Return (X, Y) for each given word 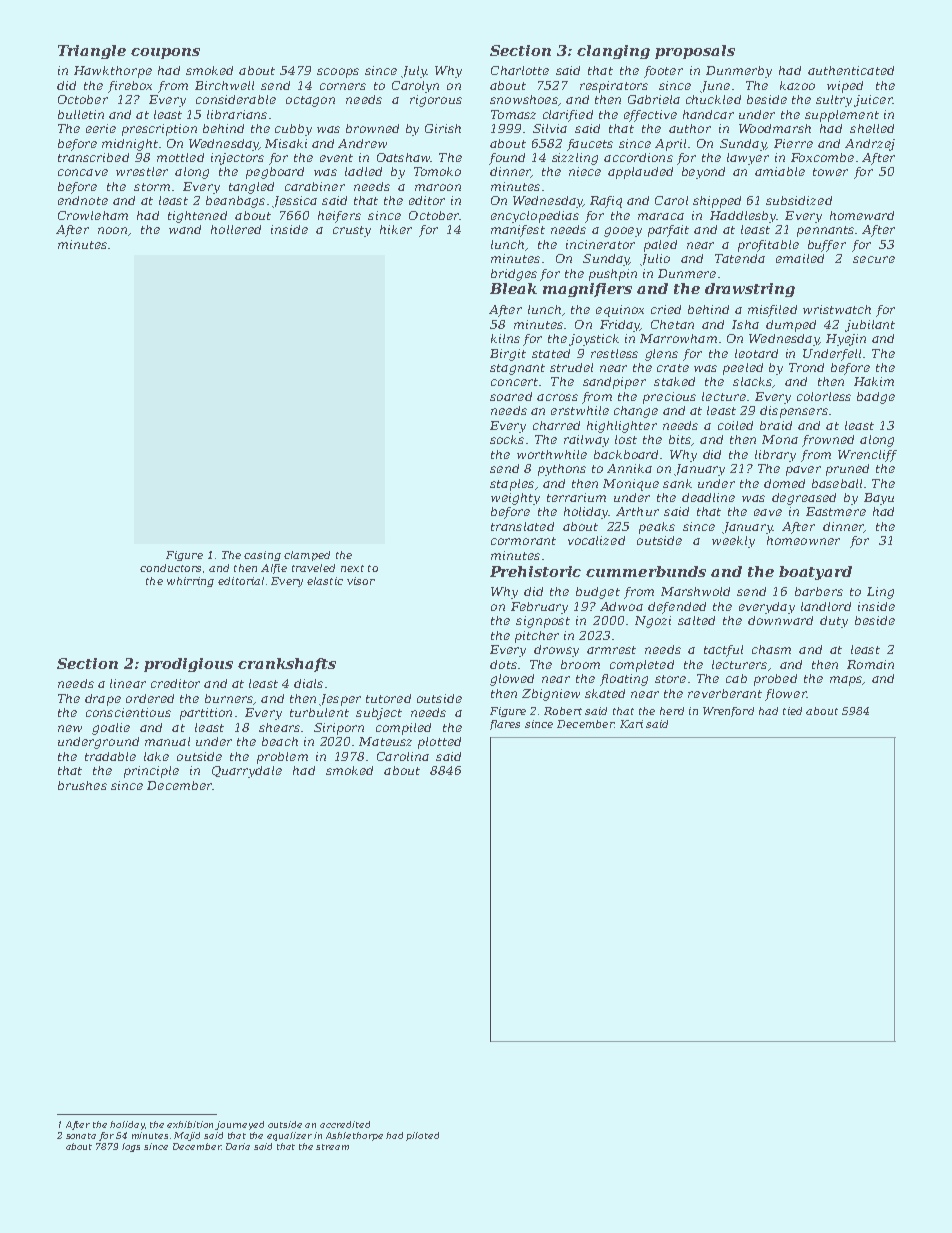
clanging (613, 52)
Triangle (92, 52)
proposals (695, 52)
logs (131, 1147)
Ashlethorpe (354, 1136)
